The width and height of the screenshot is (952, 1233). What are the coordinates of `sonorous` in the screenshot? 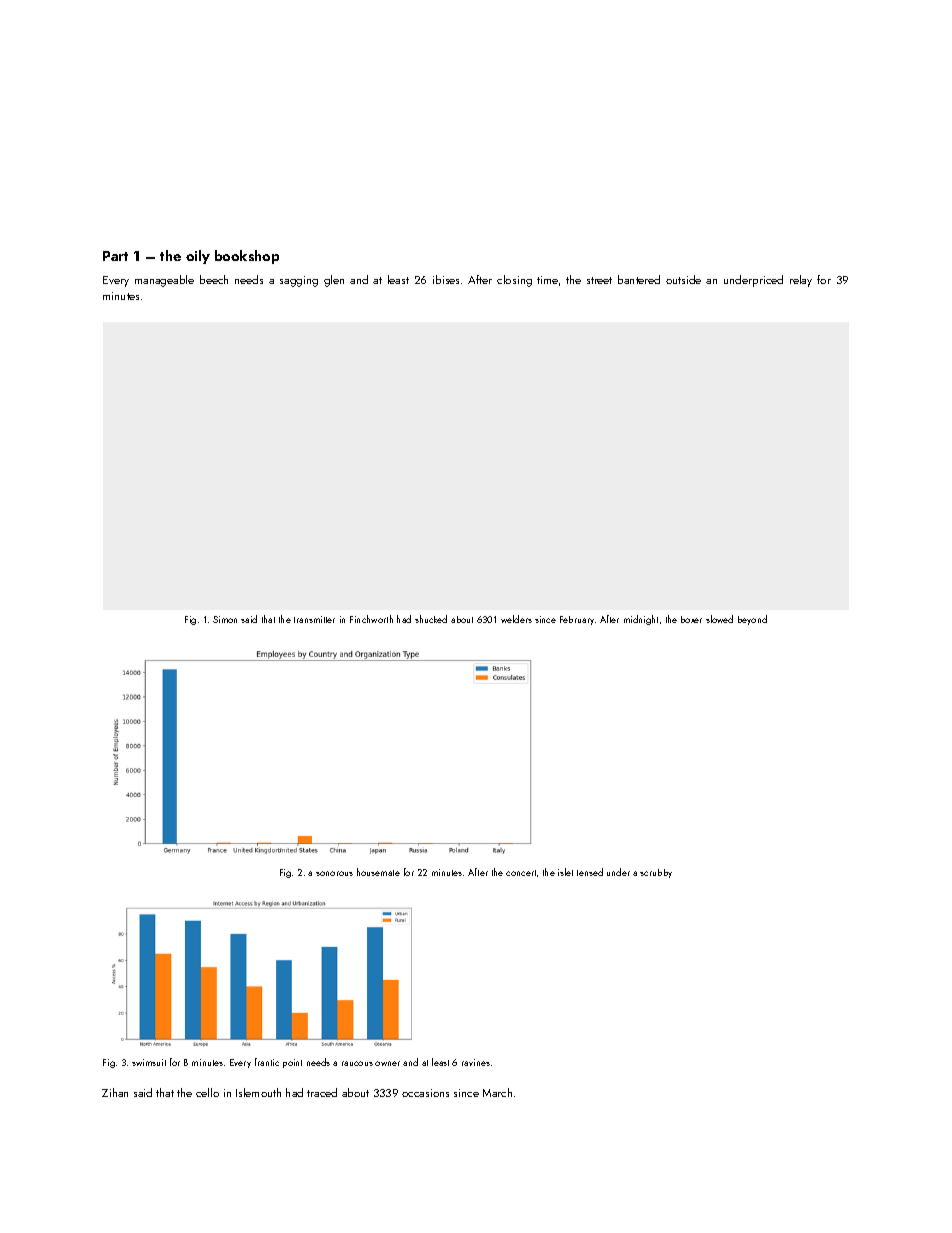 It's located at (334, 873).
